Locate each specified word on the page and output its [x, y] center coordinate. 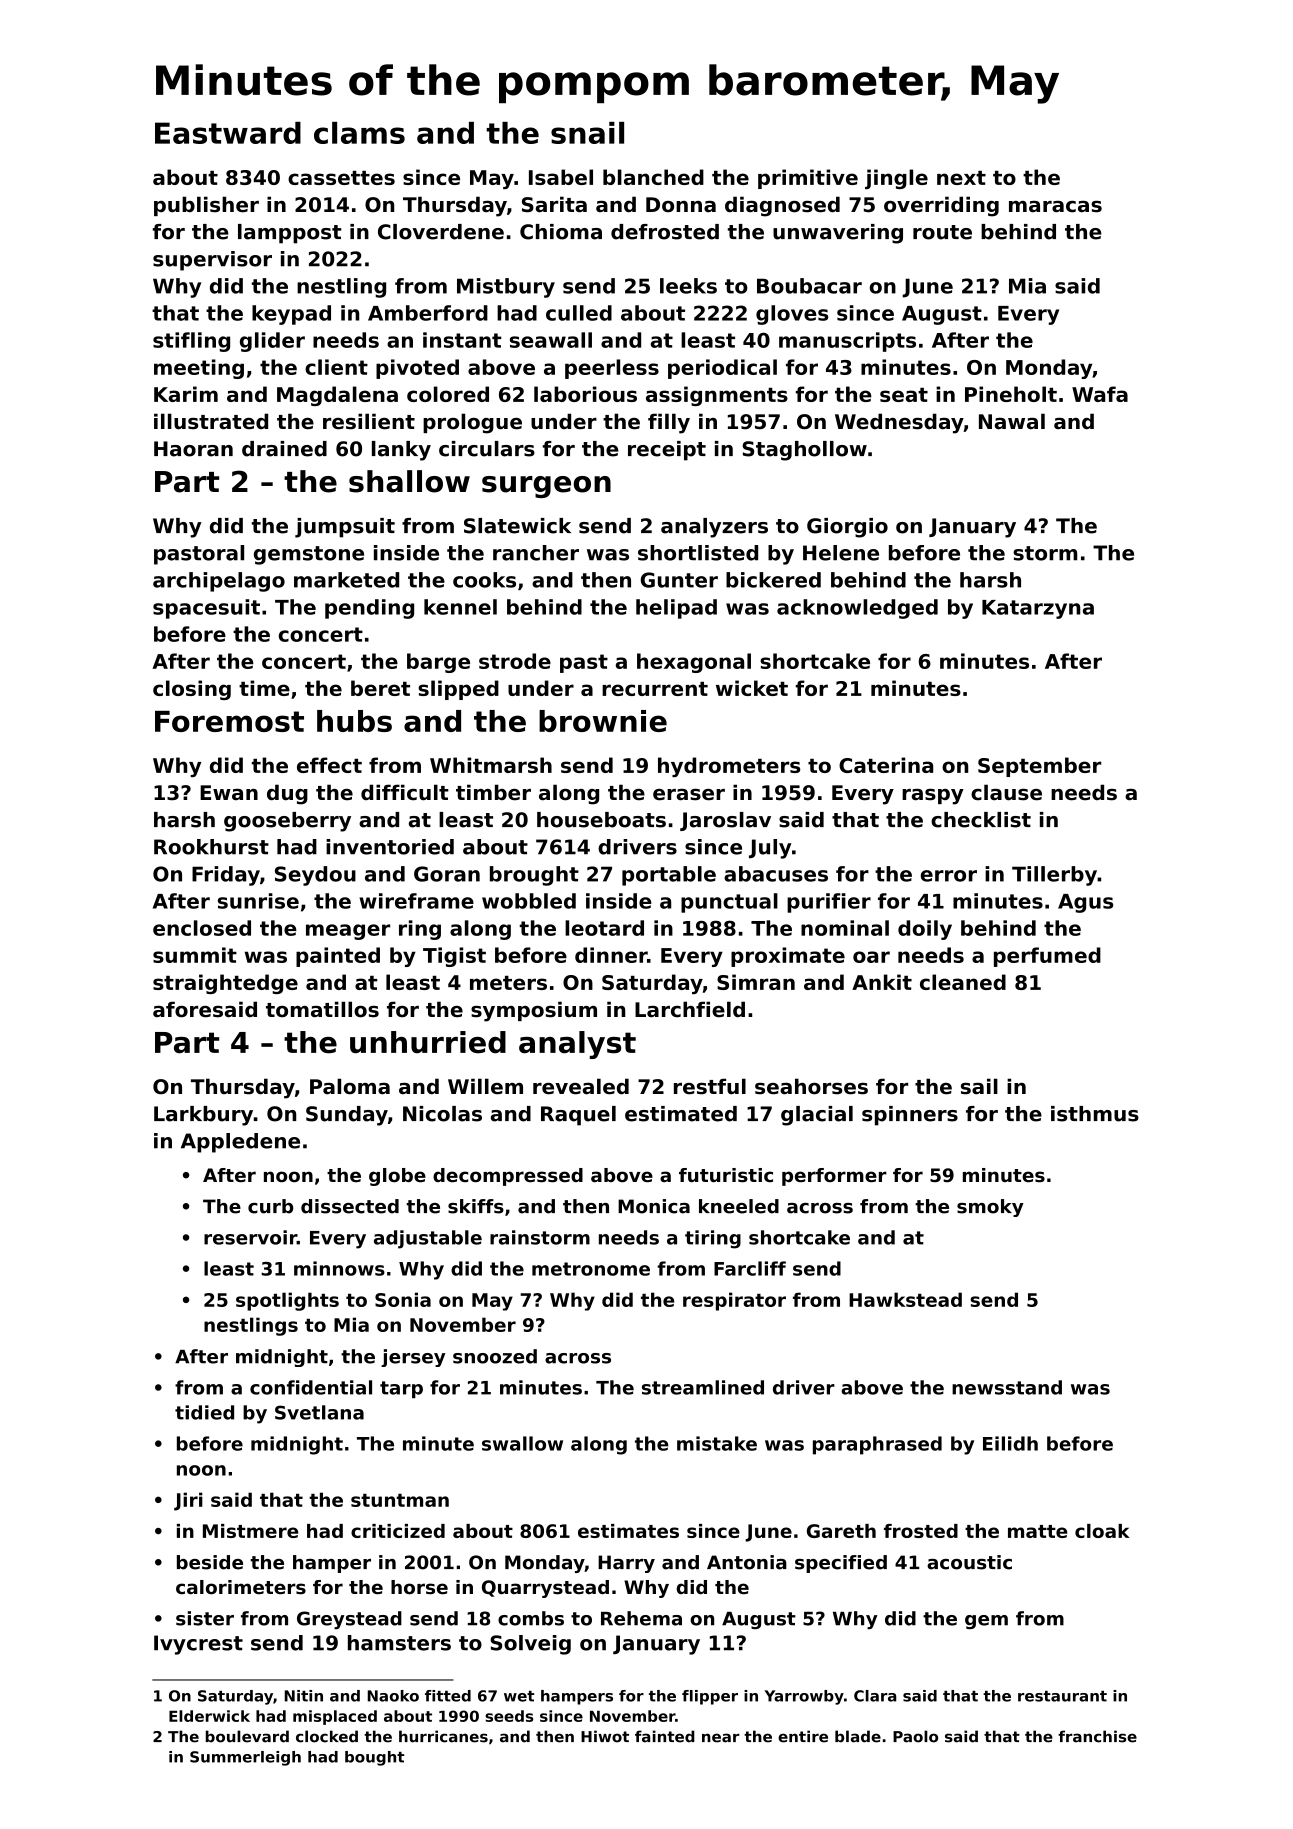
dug [287, 794]
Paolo [915, 1736]
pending [369, 609]
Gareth [841, 1531]
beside [210, 1562]
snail [587, 133]
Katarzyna [1038, 609]
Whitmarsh [491, 765]
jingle [896, 179]
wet [519, 1696]
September [1039, 767]
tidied [204, 1412]
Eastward [228, 133]
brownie [603, 721]
